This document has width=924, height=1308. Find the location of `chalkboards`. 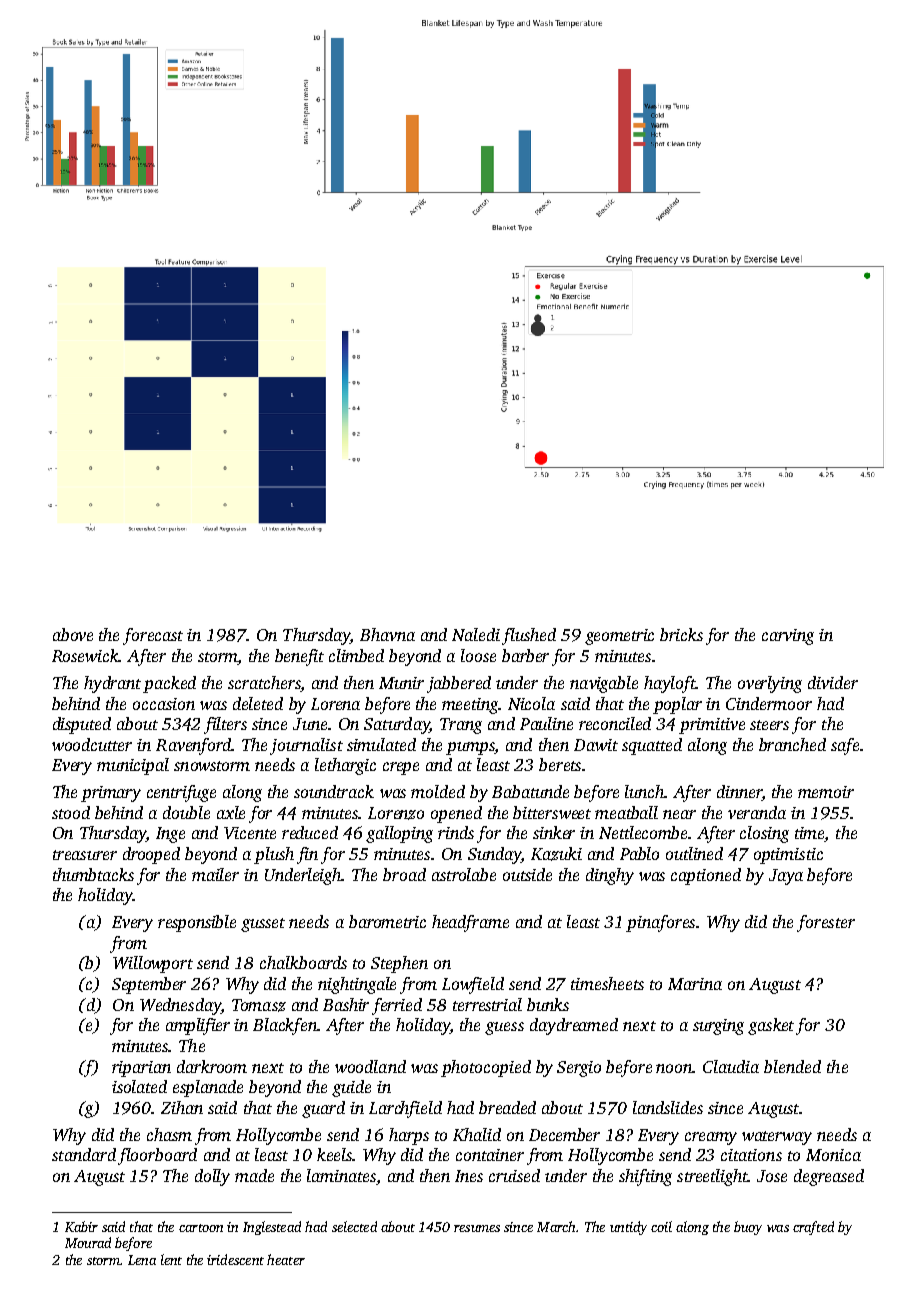

chalkboards is located at coordinates (303, 962).
